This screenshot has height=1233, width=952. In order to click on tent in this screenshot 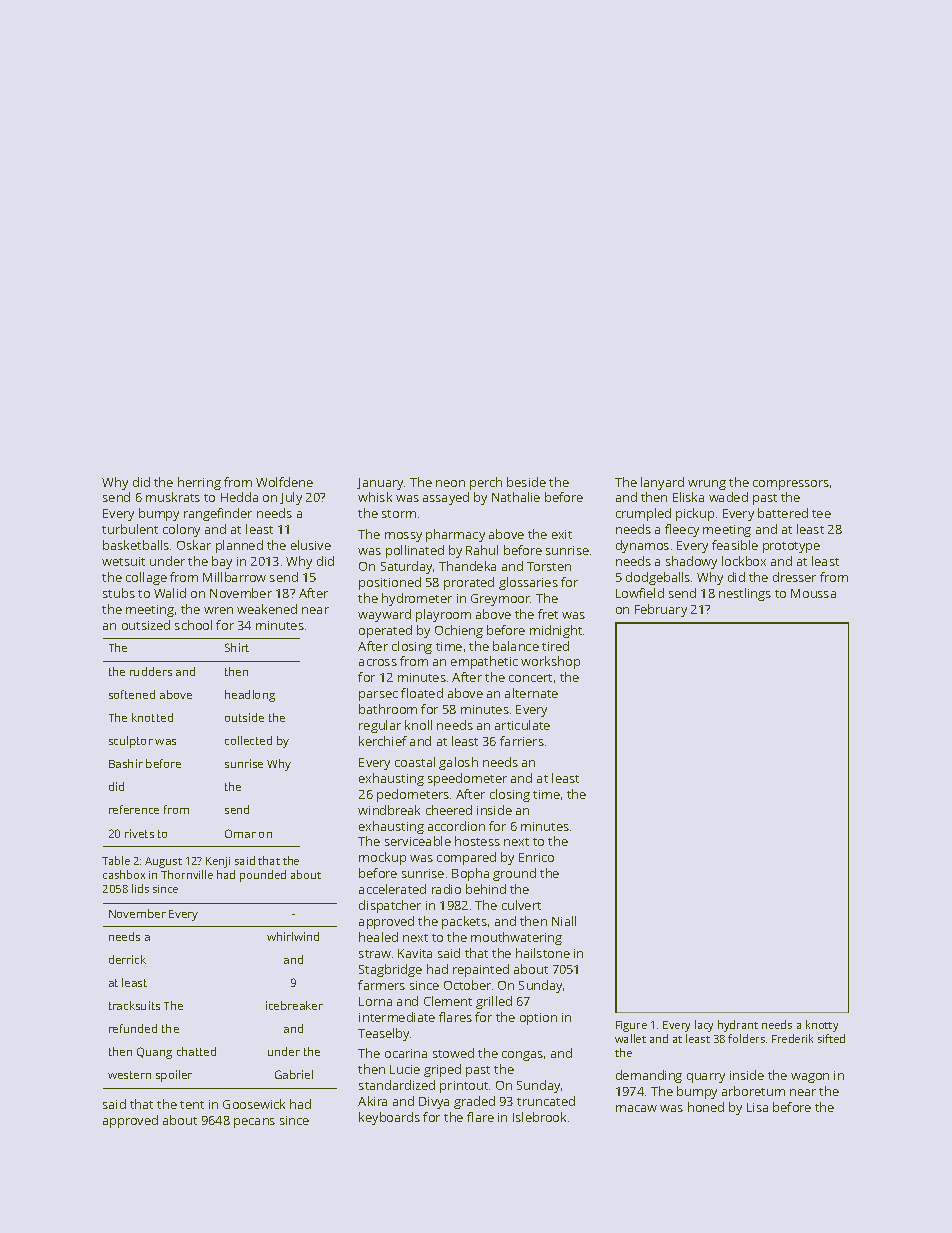, I will do `click(192, 1105)`.
